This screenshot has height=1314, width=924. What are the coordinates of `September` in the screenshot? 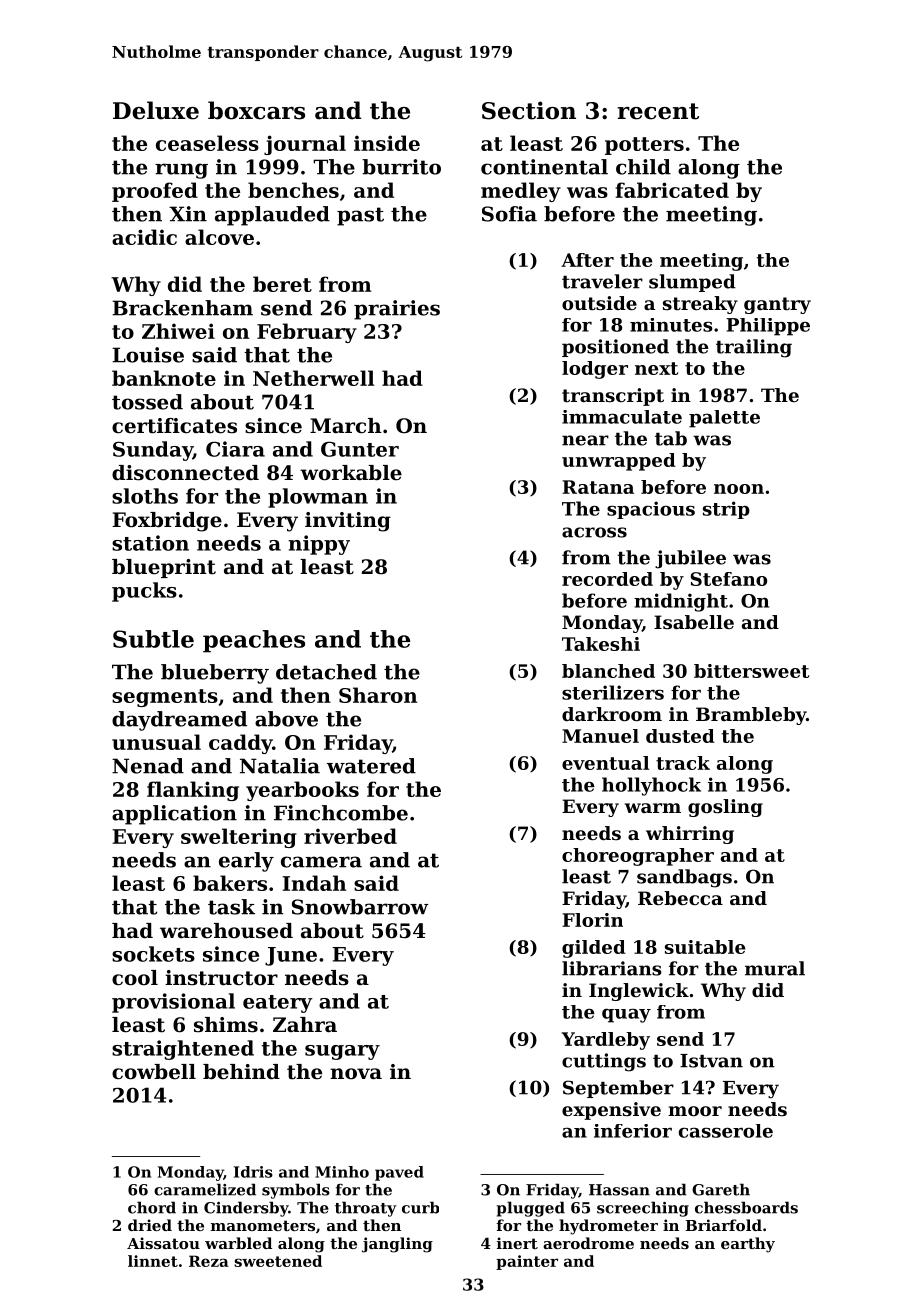 It's located at (618, 1089).
